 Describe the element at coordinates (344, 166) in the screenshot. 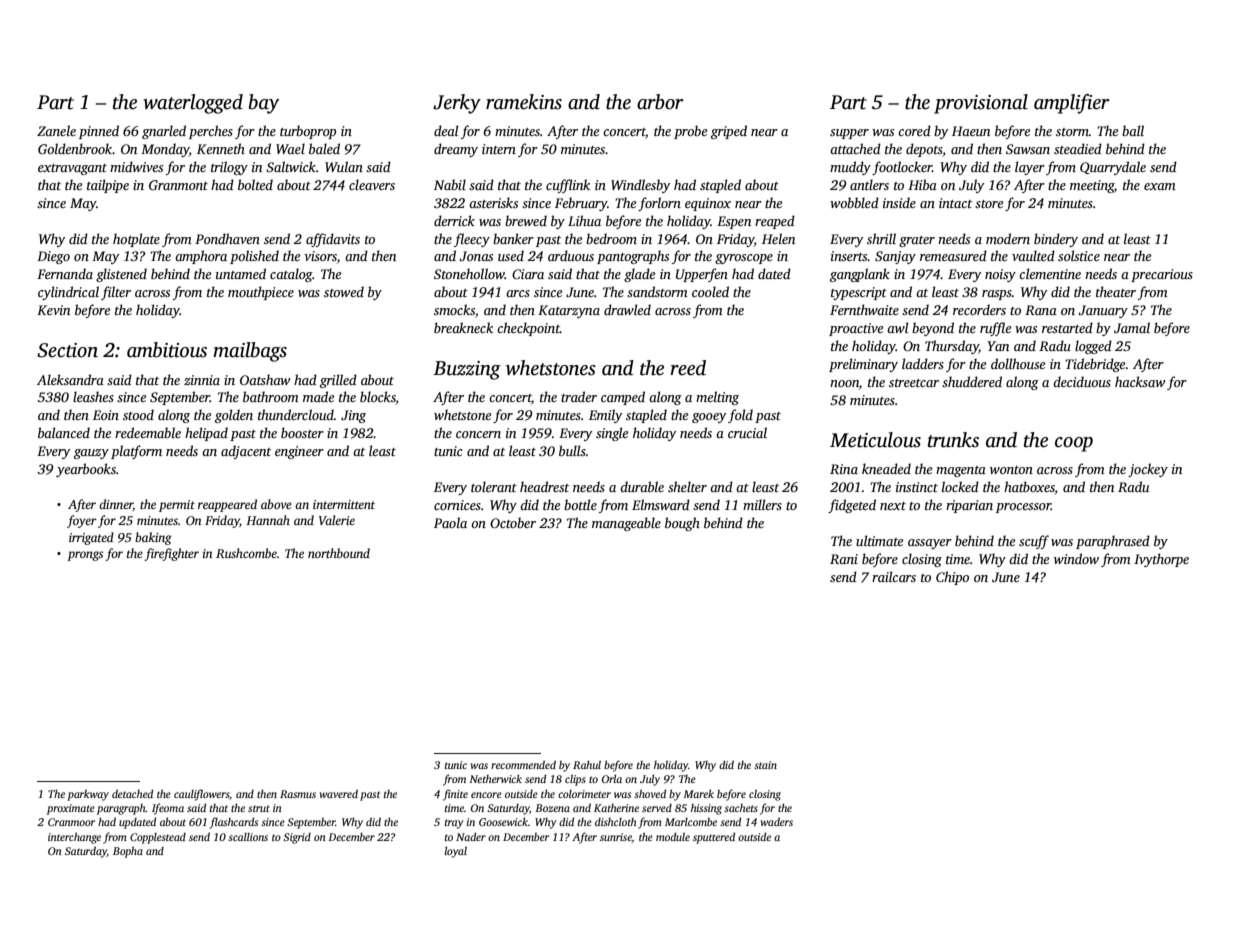

I see `Wulan` at that location.
